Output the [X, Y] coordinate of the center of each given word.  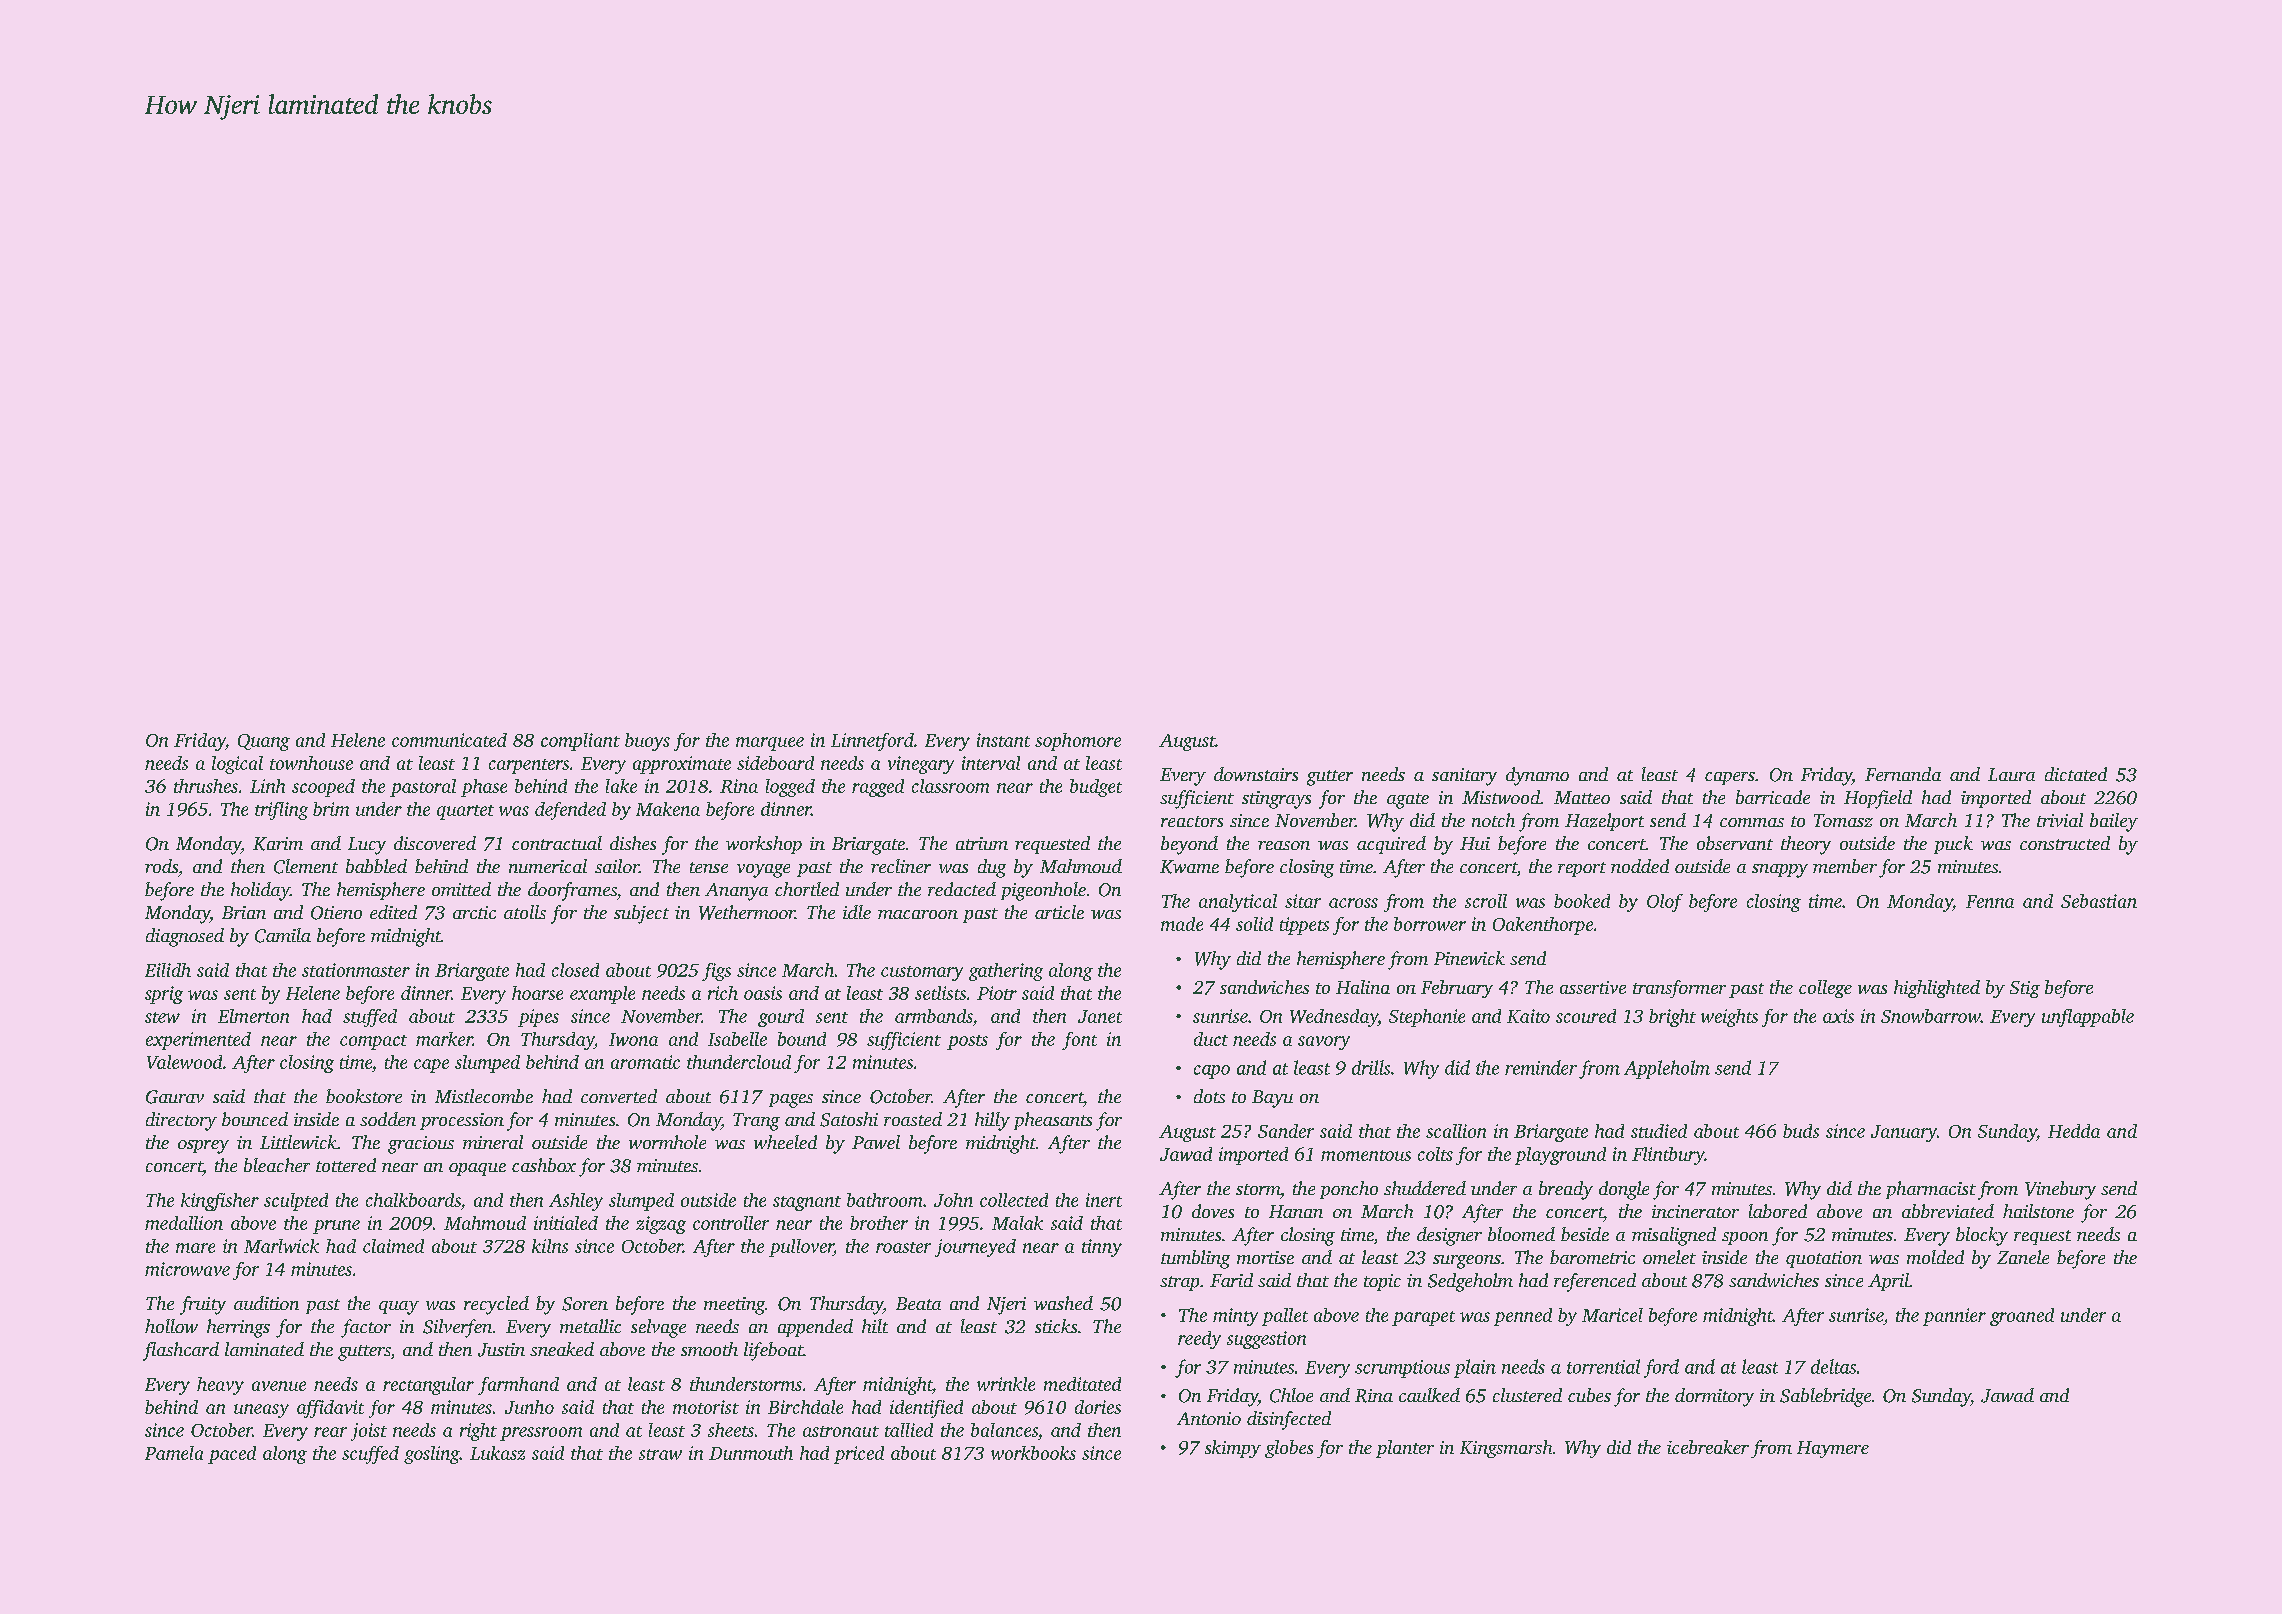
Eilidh [168, 970]
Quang [264, 742]
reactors [1192, 821]
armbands [934, 1016]
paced [232, 1455]
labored [1778, 1211]
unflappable [2088, 1018]
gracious [421, 1145]
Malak [1017, 1223]
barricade [1773, 797]
